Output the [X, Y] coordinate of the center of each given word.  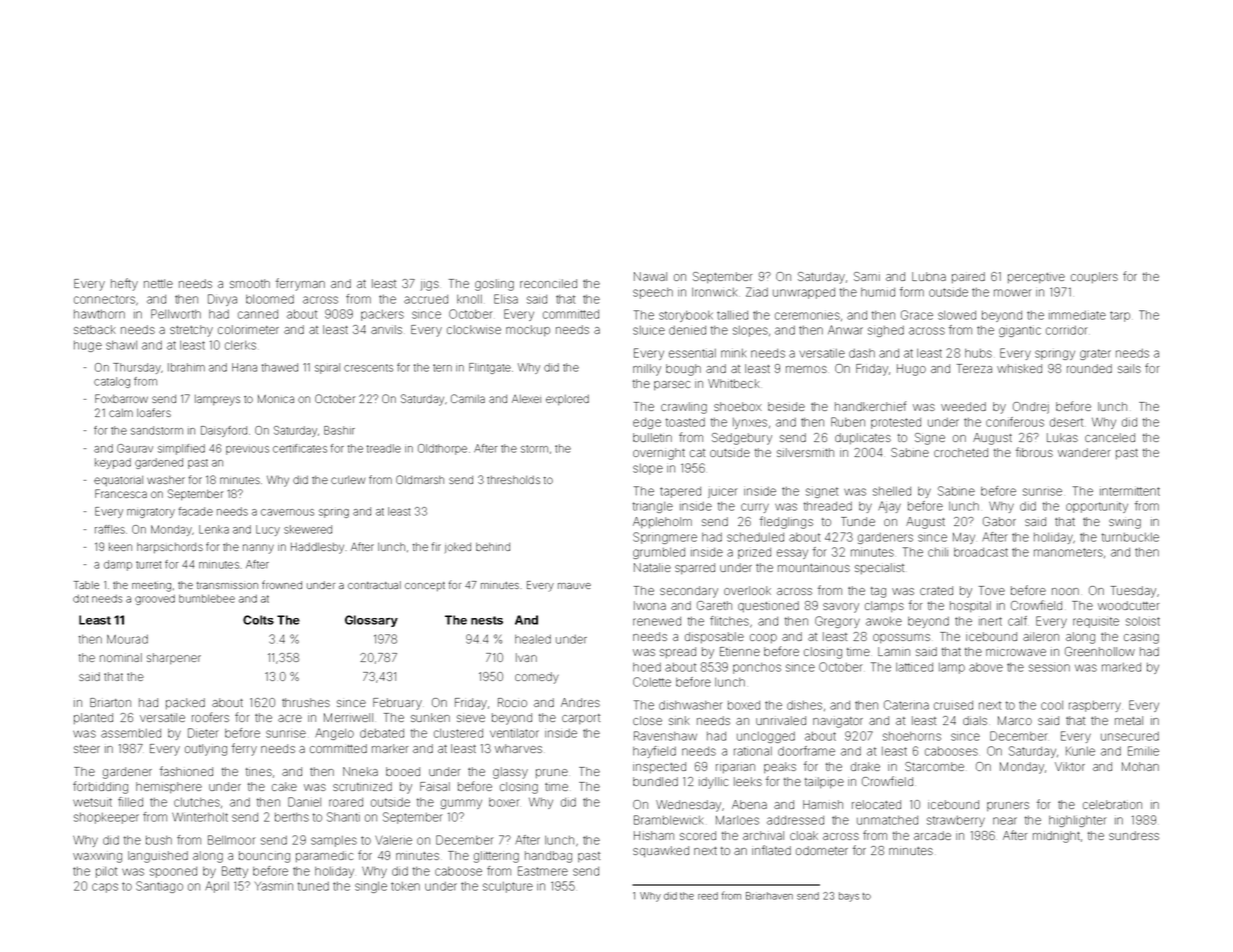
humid [878, 292]
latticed [914, 667]
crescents [368, 368]
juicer [723, 493]
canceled [1110, 437]
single [371, 887]
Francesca [121, 493]
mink [733, 353]
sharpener [174, 658]
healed [533, 639]
